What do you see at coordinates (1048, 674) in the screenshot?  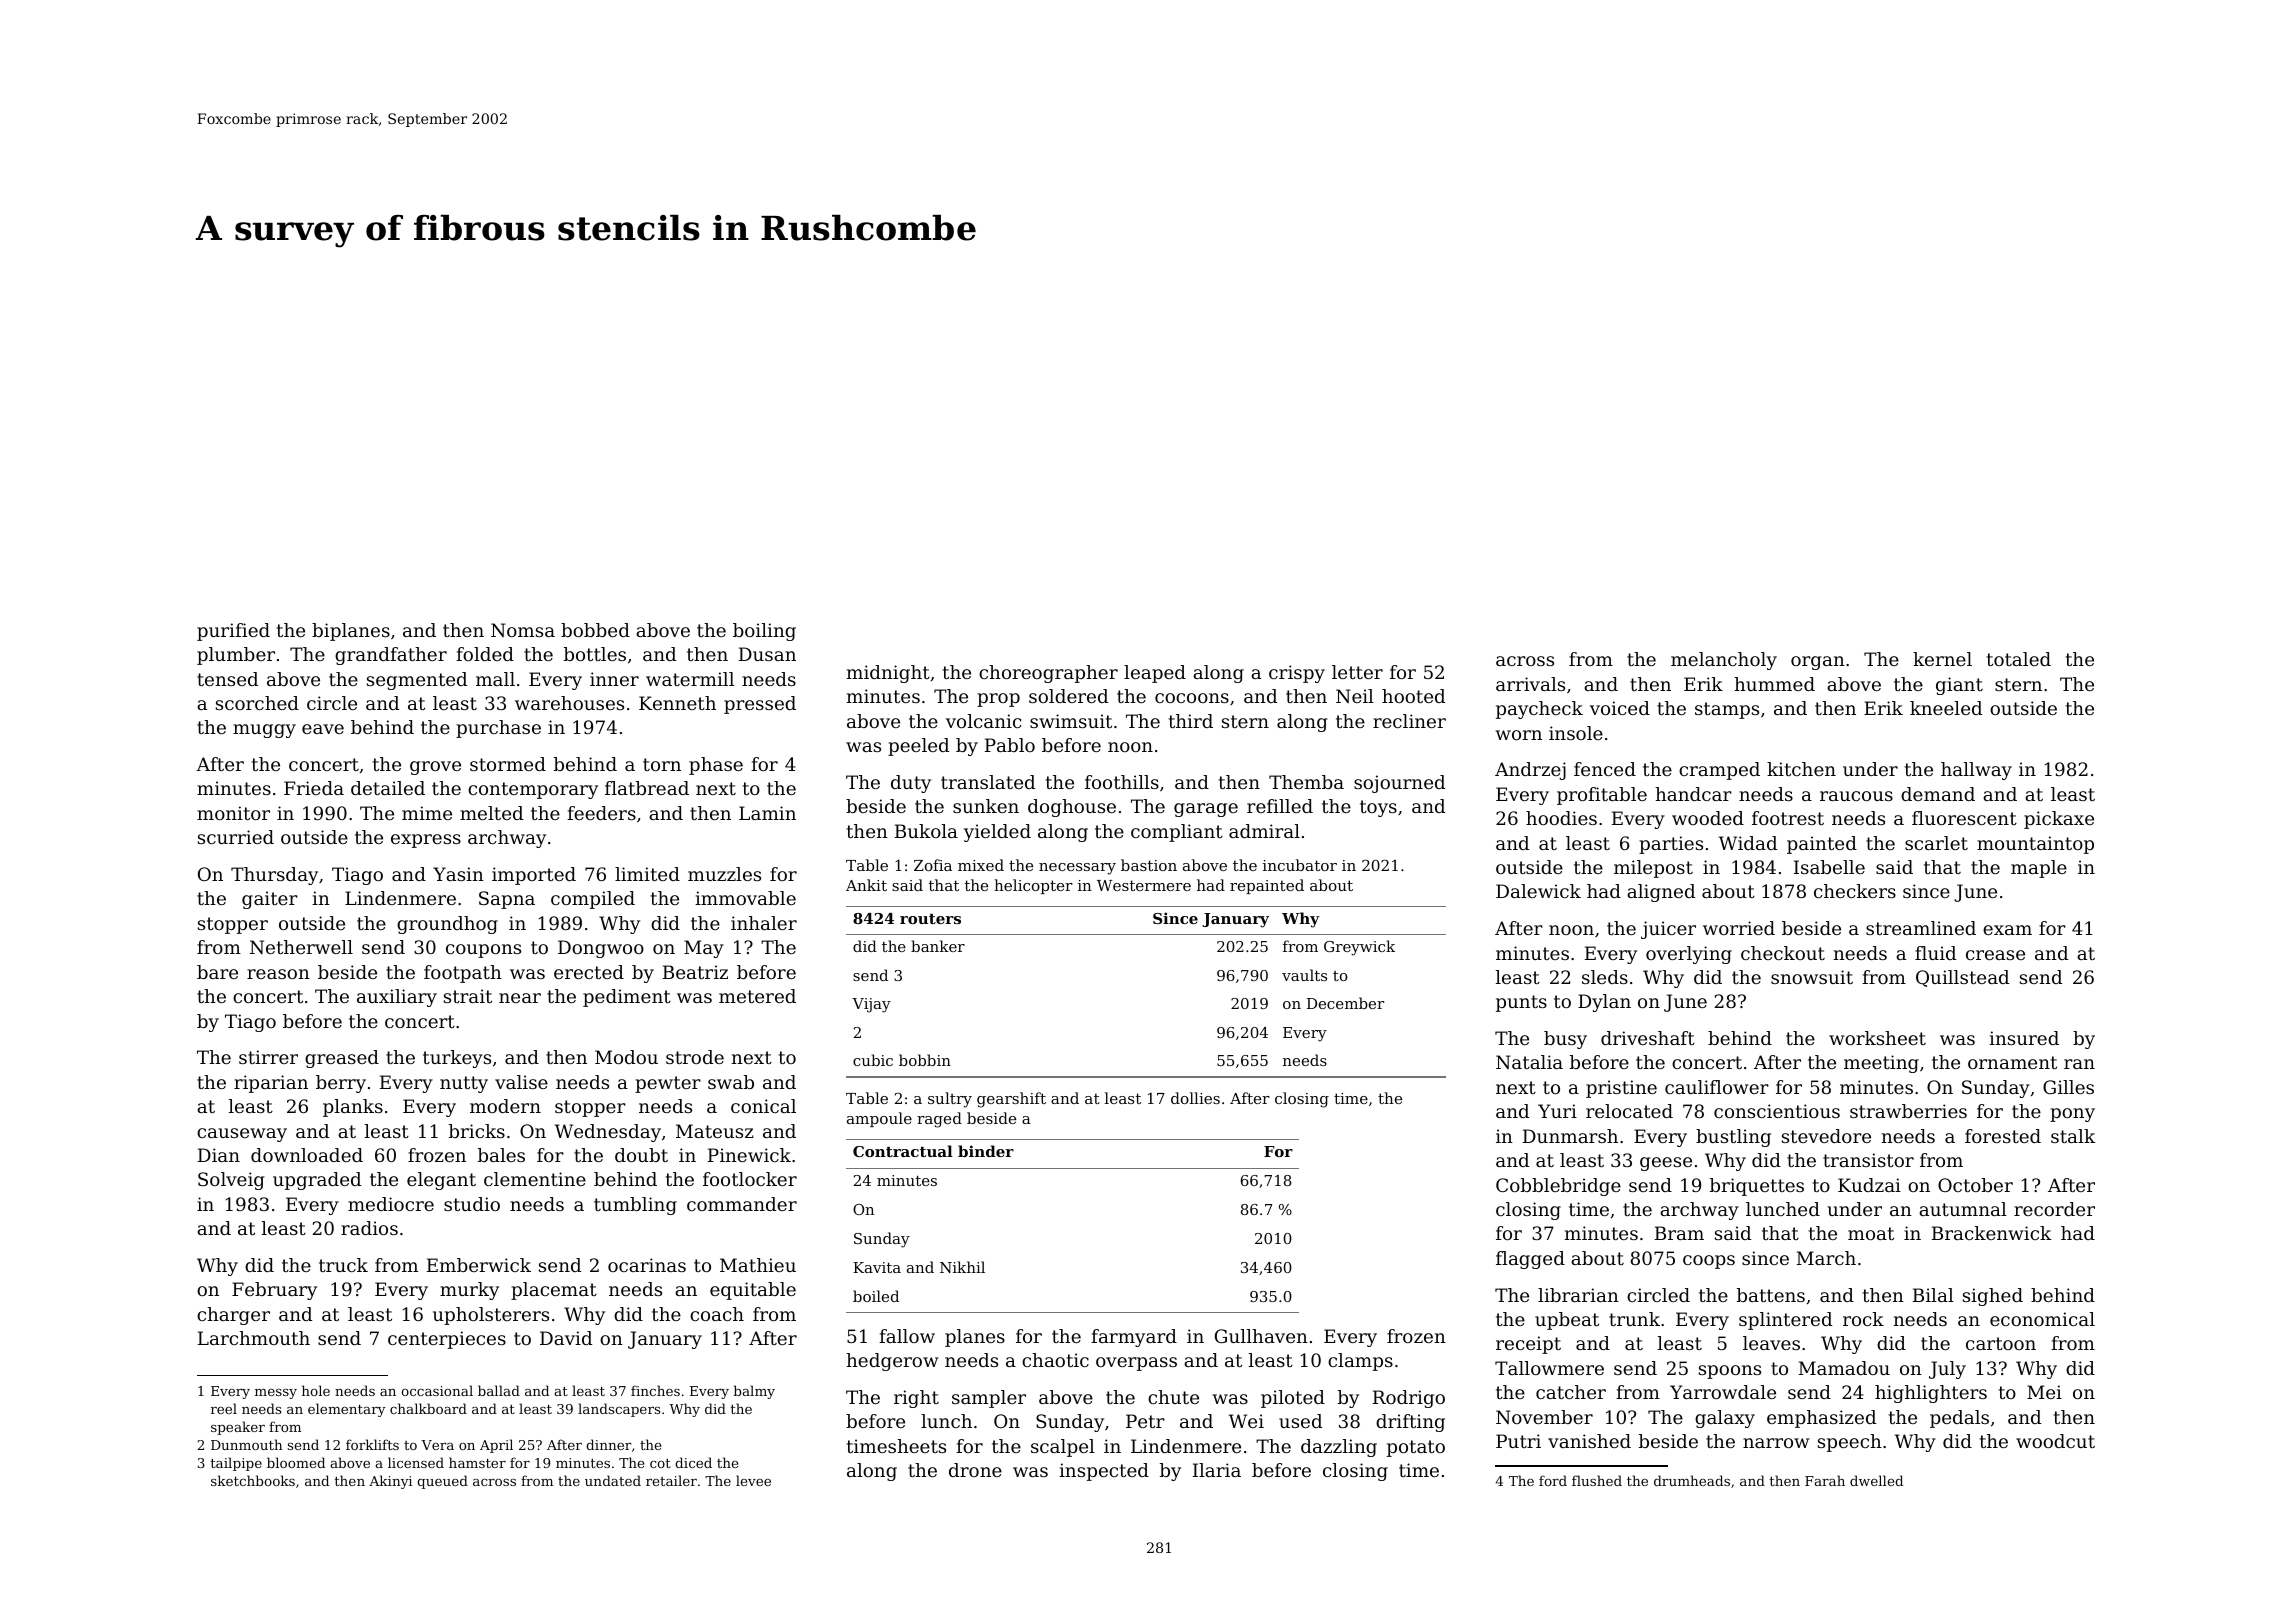 I see `choreographer` at bounding box center [1048, 674].
